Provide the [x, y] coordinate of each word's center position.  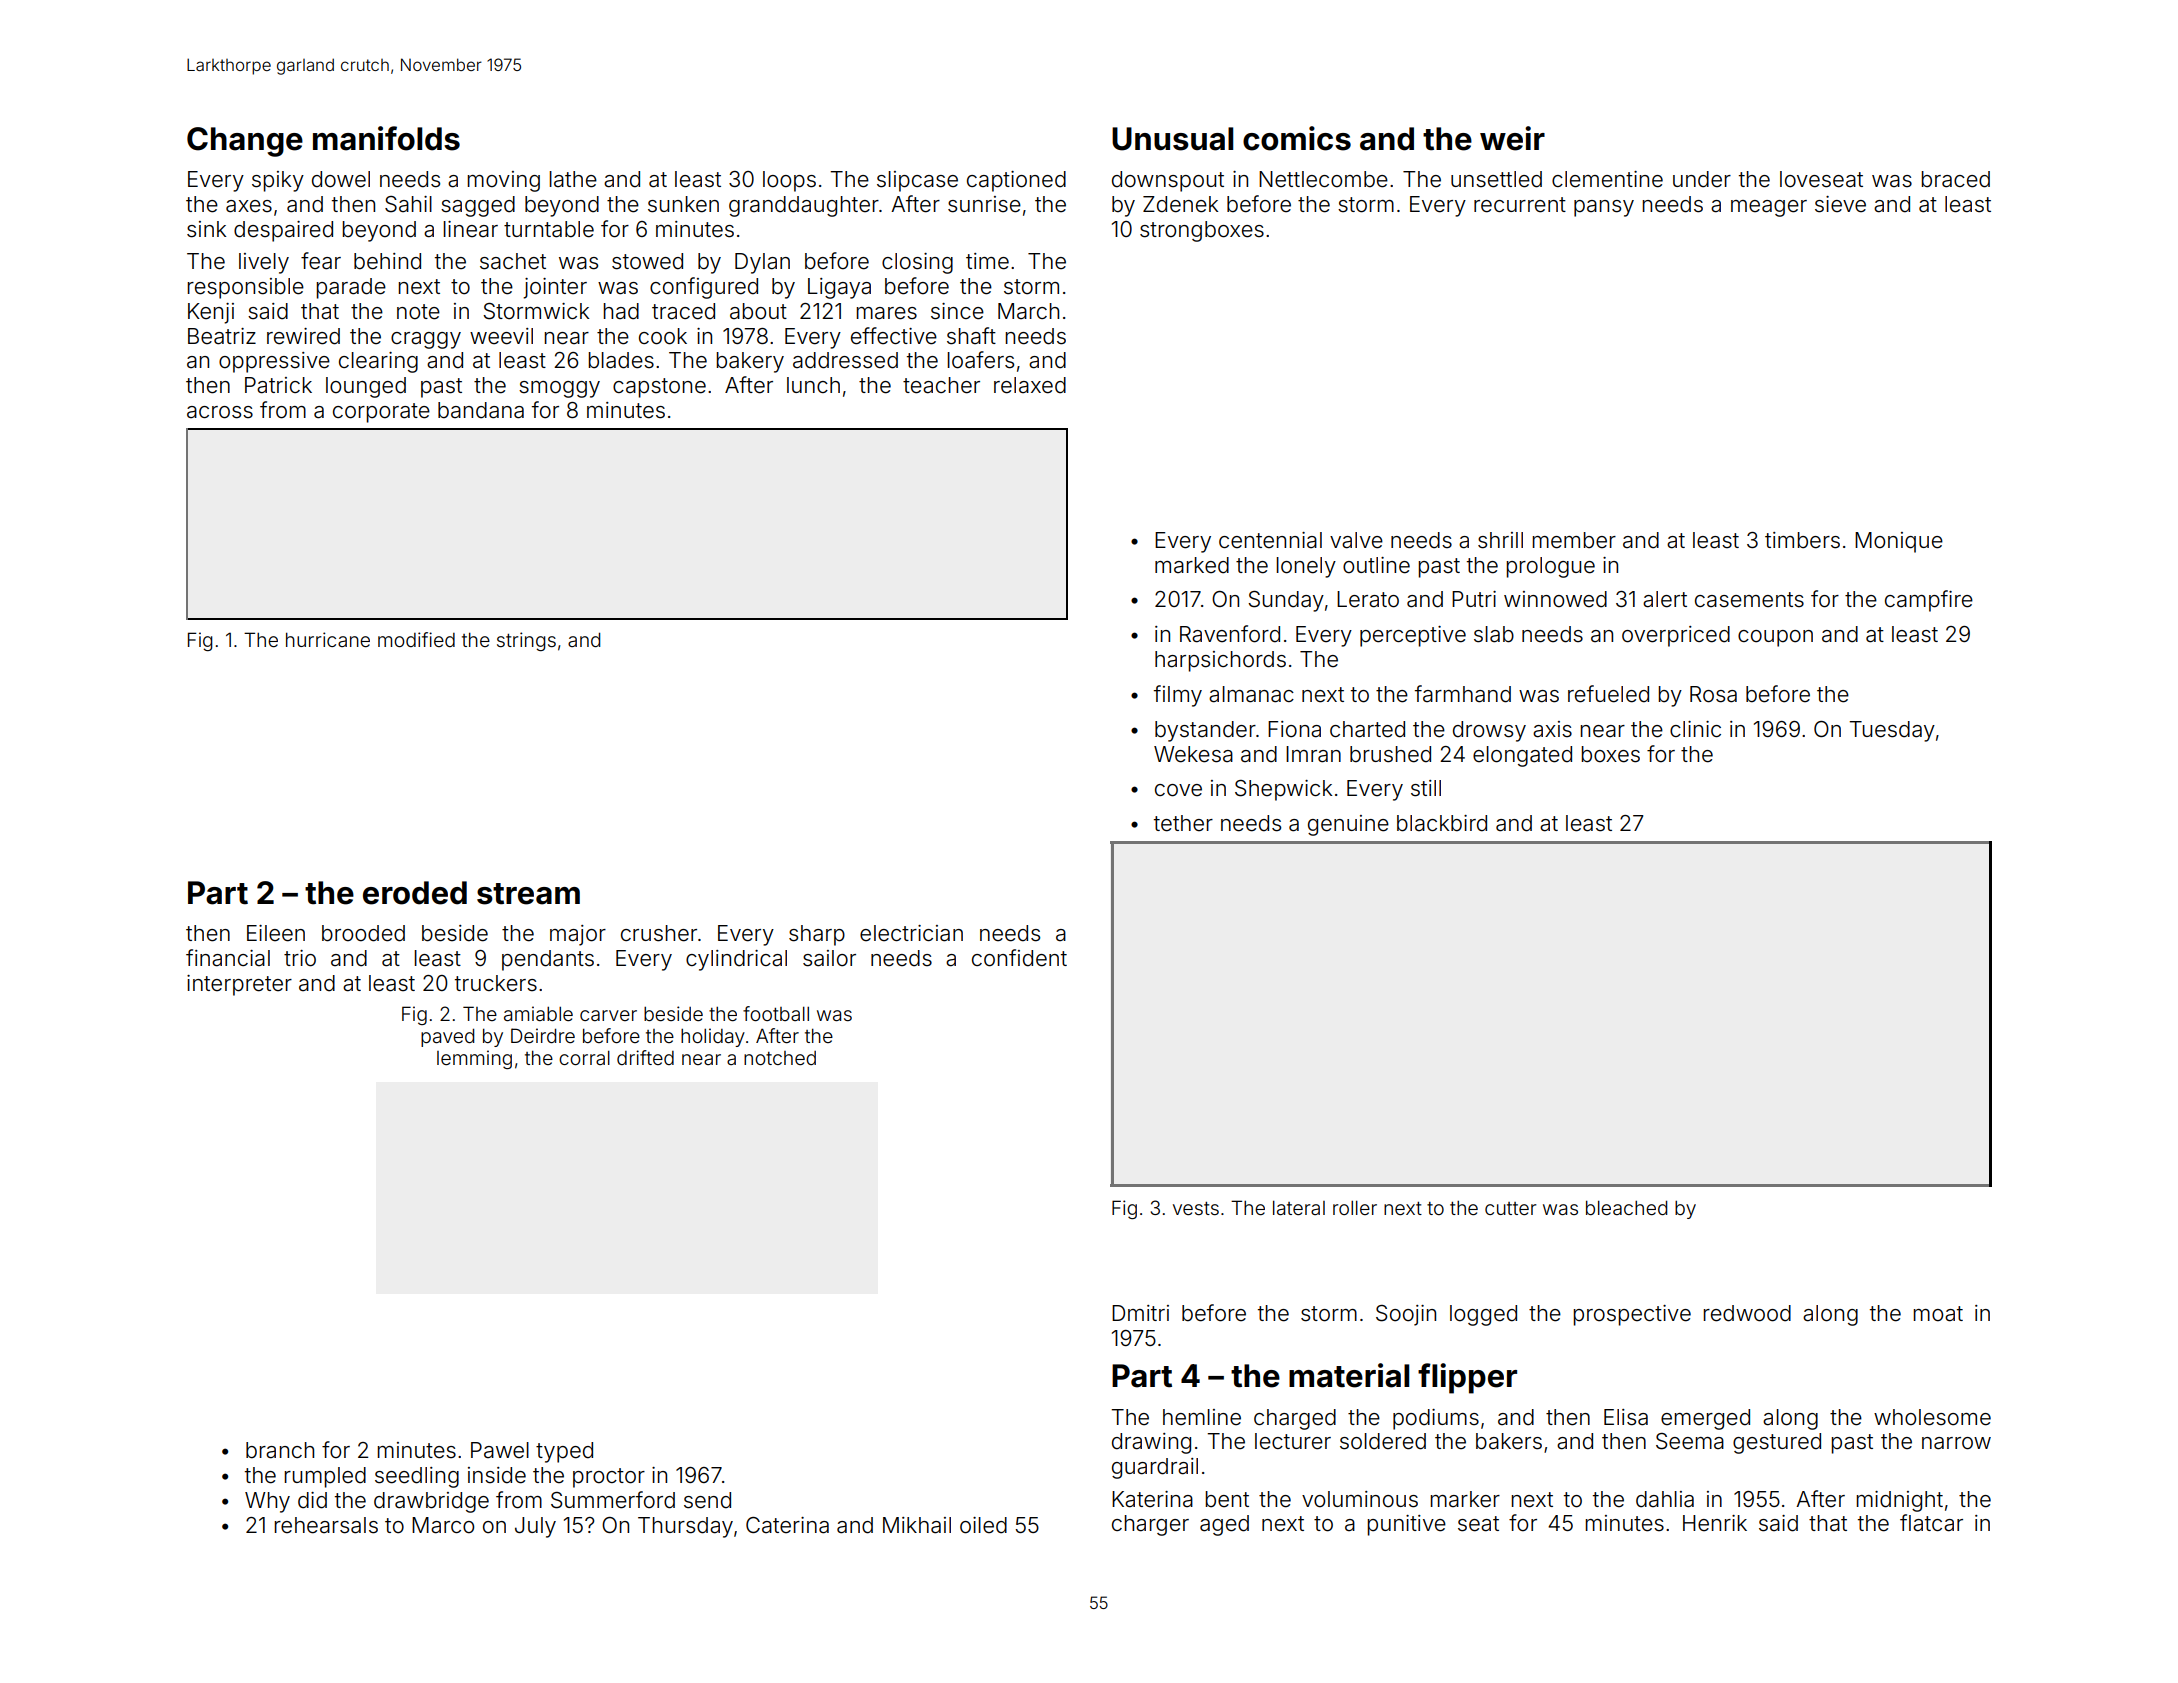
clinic [1695, 729]
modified [416, 639]
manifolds [386, 138]
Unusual [1172, 139]
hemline [1202, 1417]
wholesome [1932, 1417]
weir [1512, 138]
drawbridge [431, 1502]
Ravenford [1230, 634]
